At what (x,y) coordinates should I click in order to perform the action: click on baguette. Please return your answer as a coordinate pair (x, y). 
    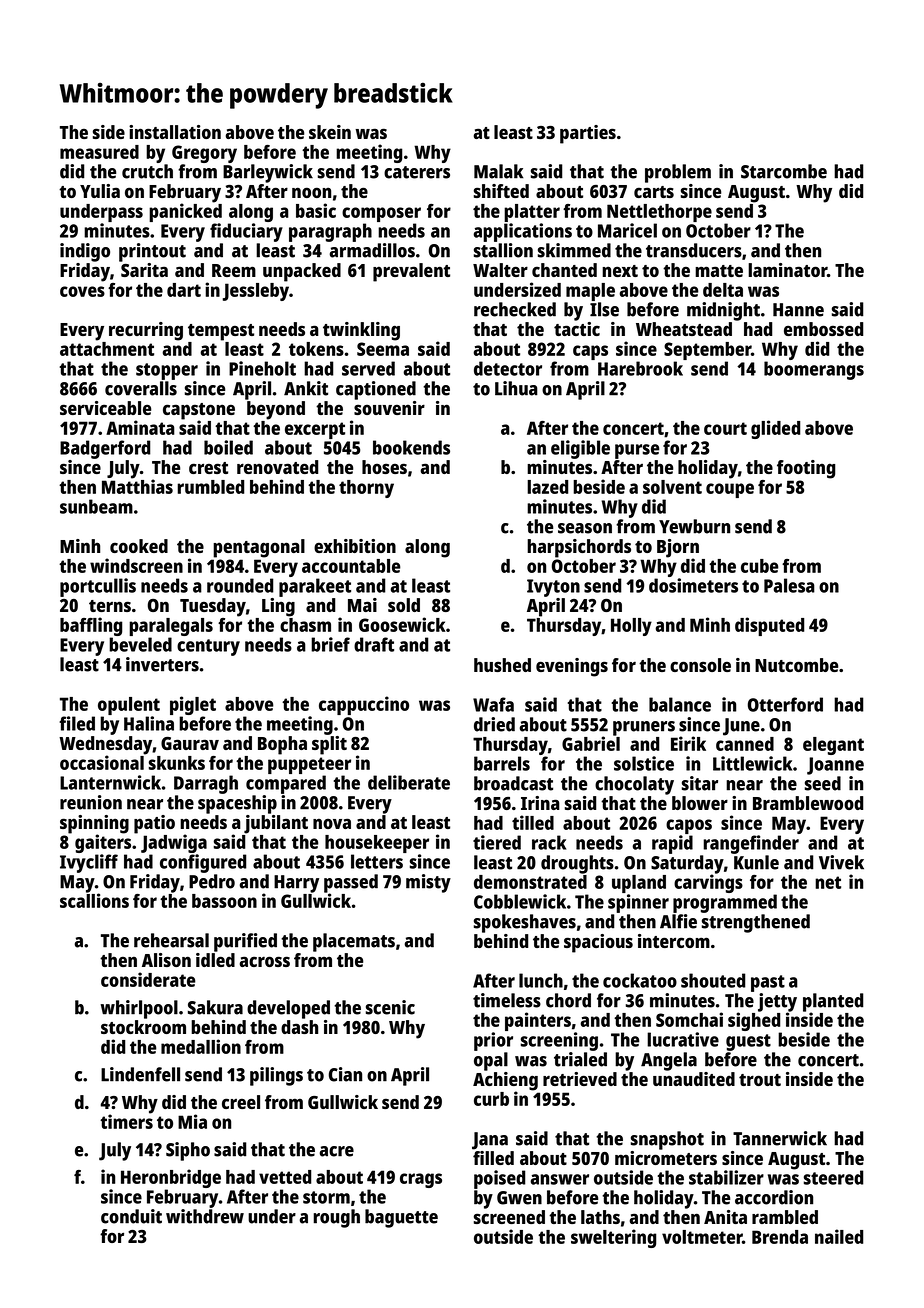
    Looking at the image, I should click on (401, 1218).
